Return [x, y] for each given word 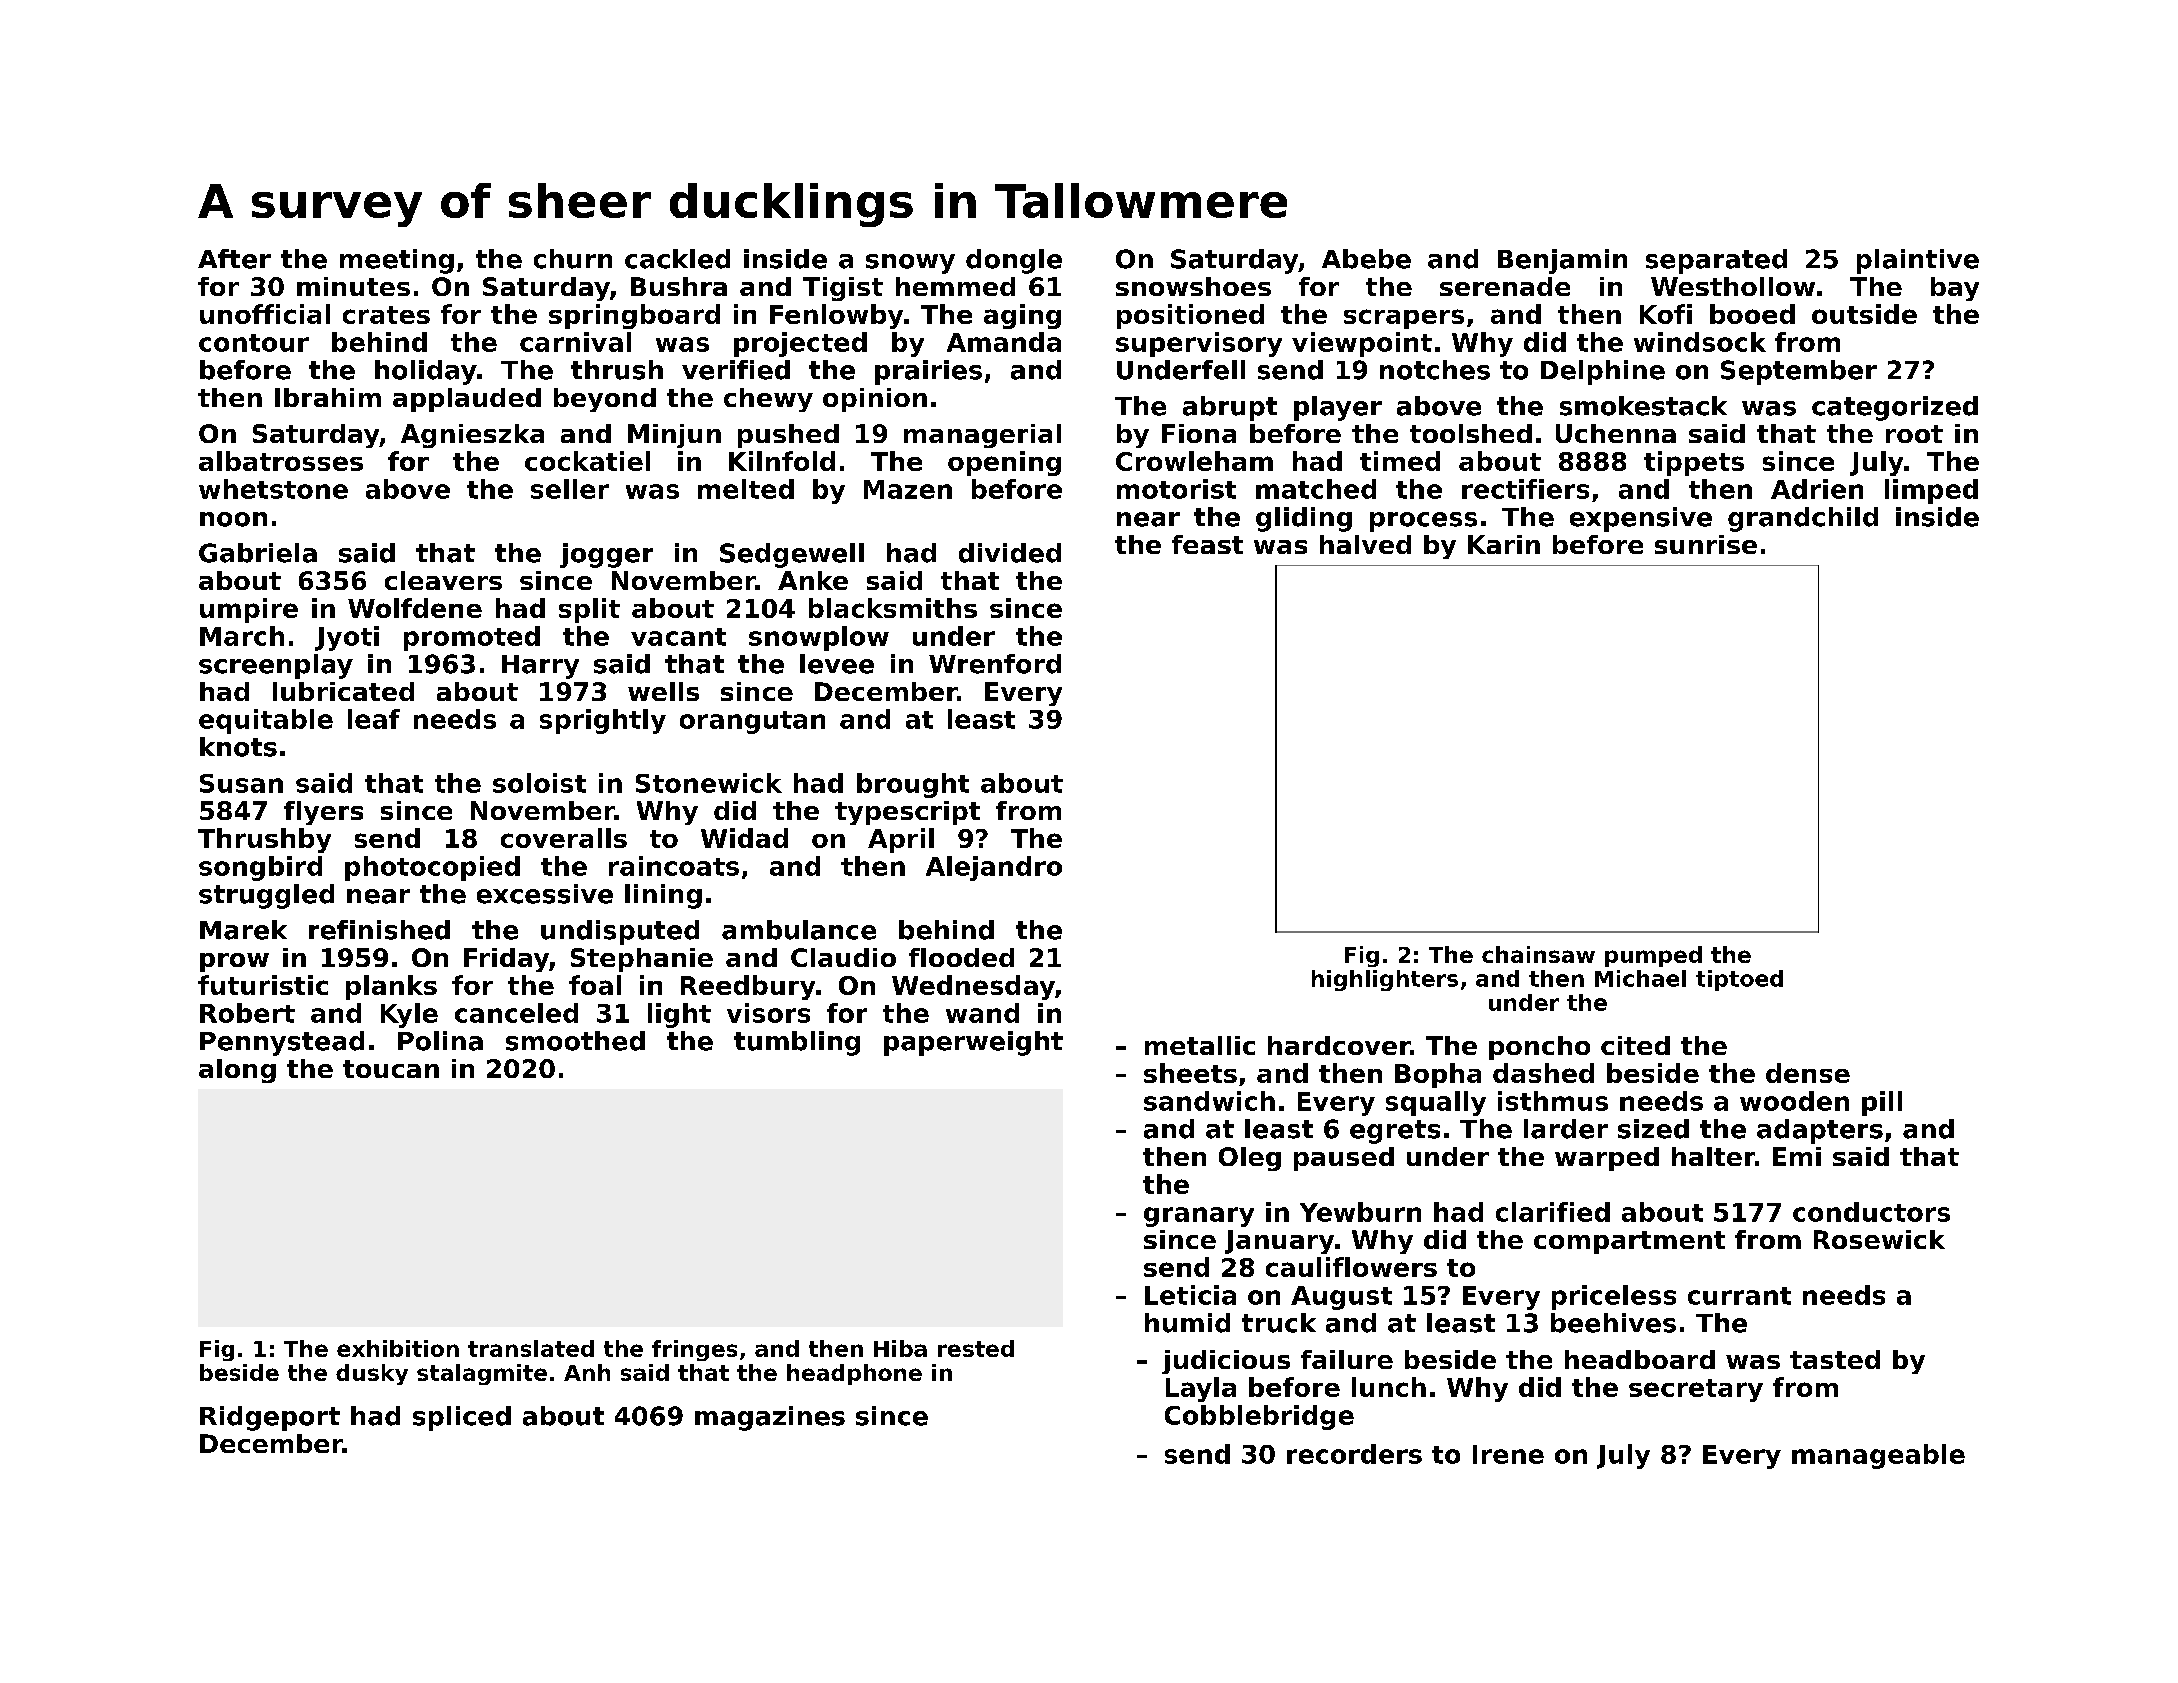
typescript [907, 813]
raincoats [674, 866]
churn [573, 259]
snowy [910, 264]
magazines [770, 1418]
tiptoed [1739, 980]
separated [1716, 261]
